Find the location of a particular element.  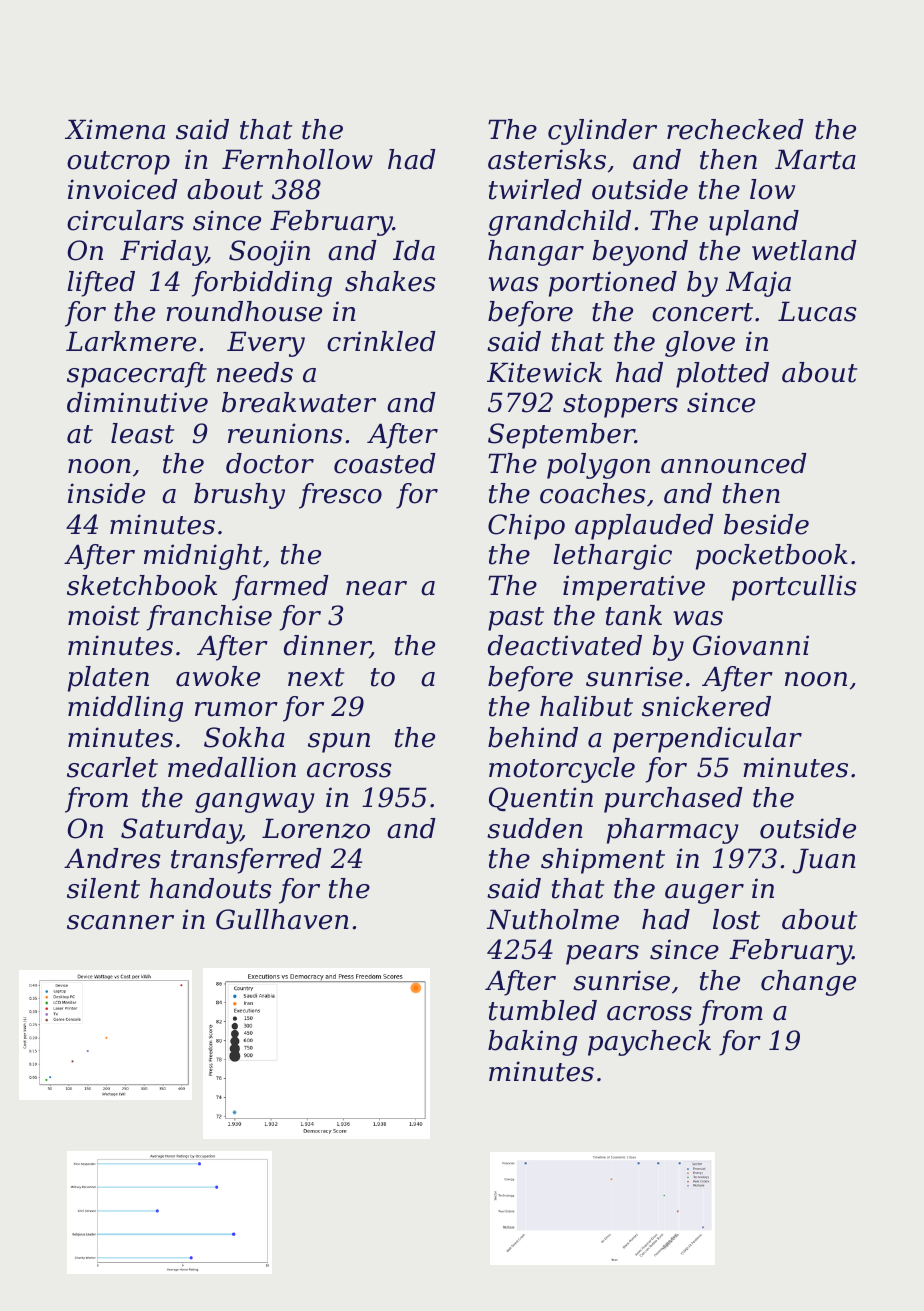

behind is located at coordinates (533, 737).
